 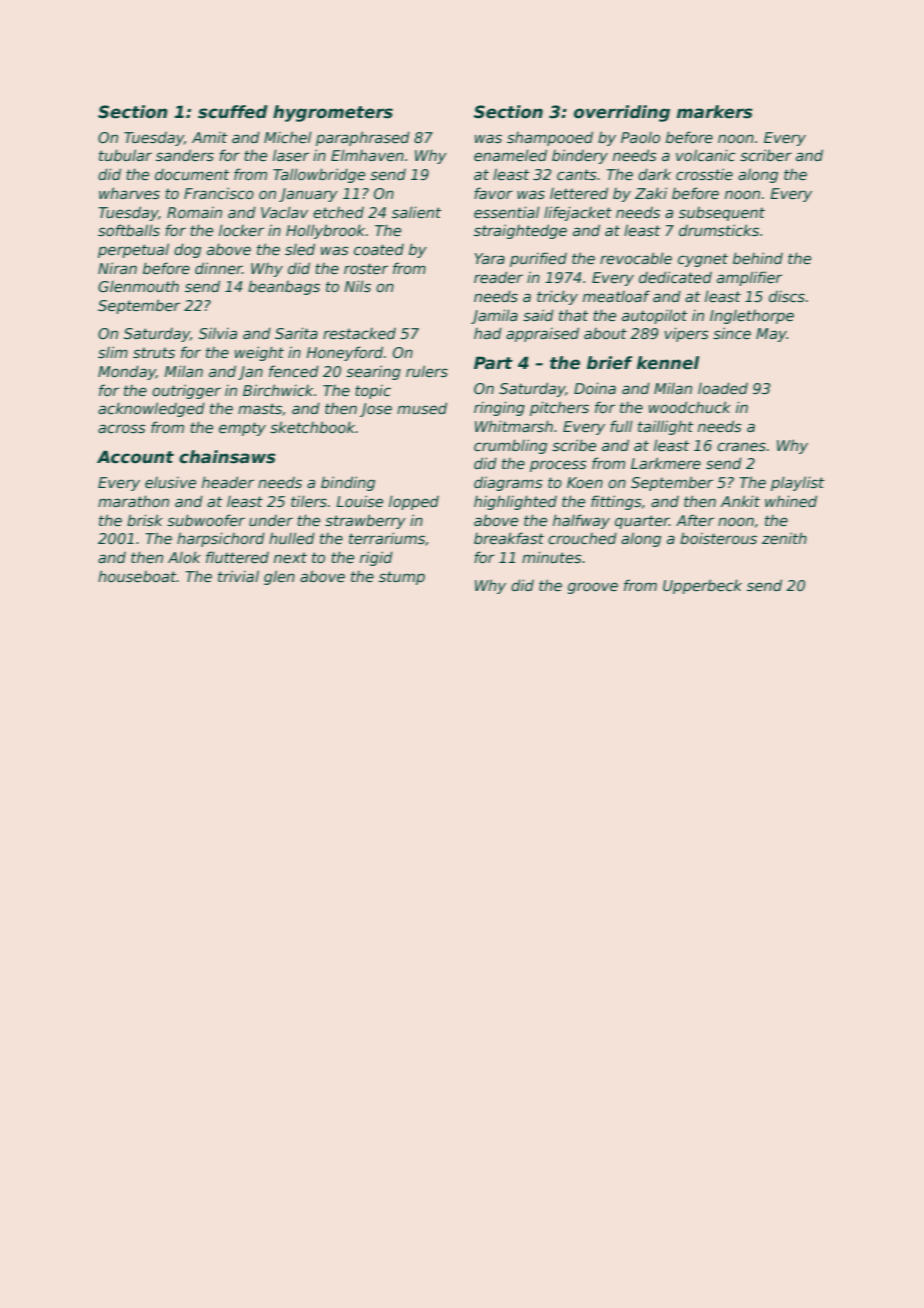 I want to click on ringing, so click(x=499, y=408).
